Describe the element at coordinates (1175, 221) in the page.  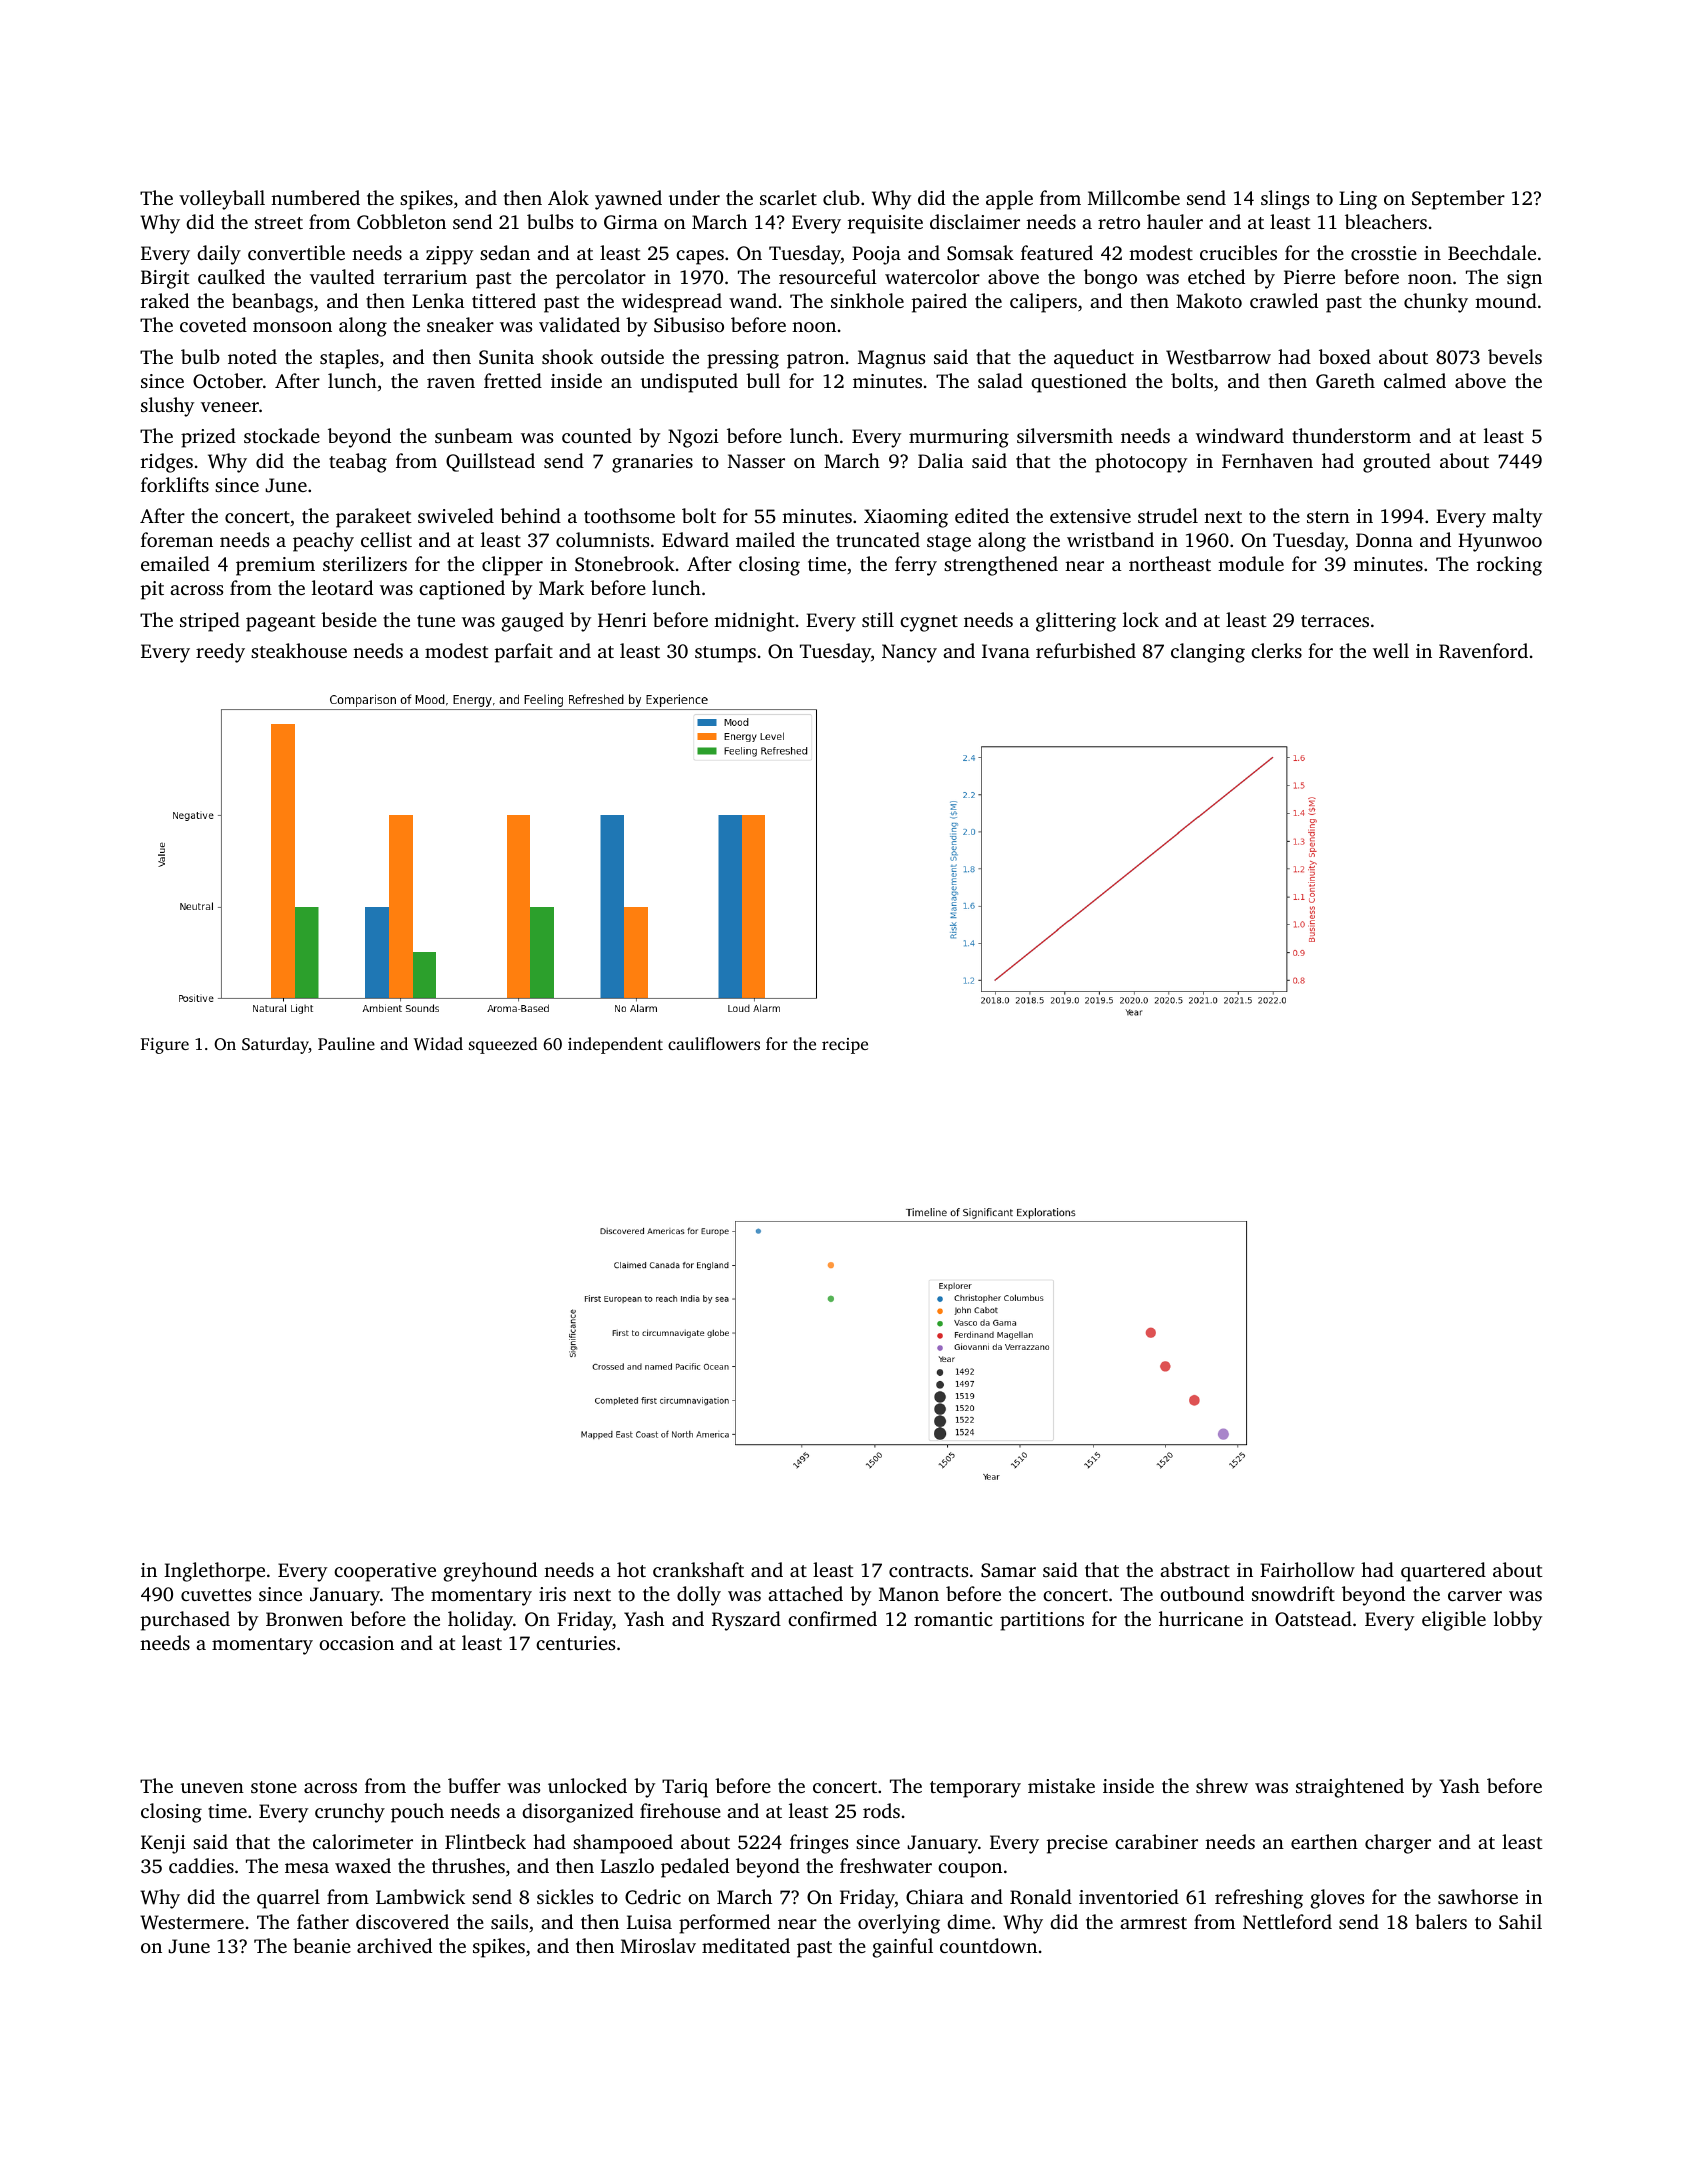
I see `hauler` at that location.
